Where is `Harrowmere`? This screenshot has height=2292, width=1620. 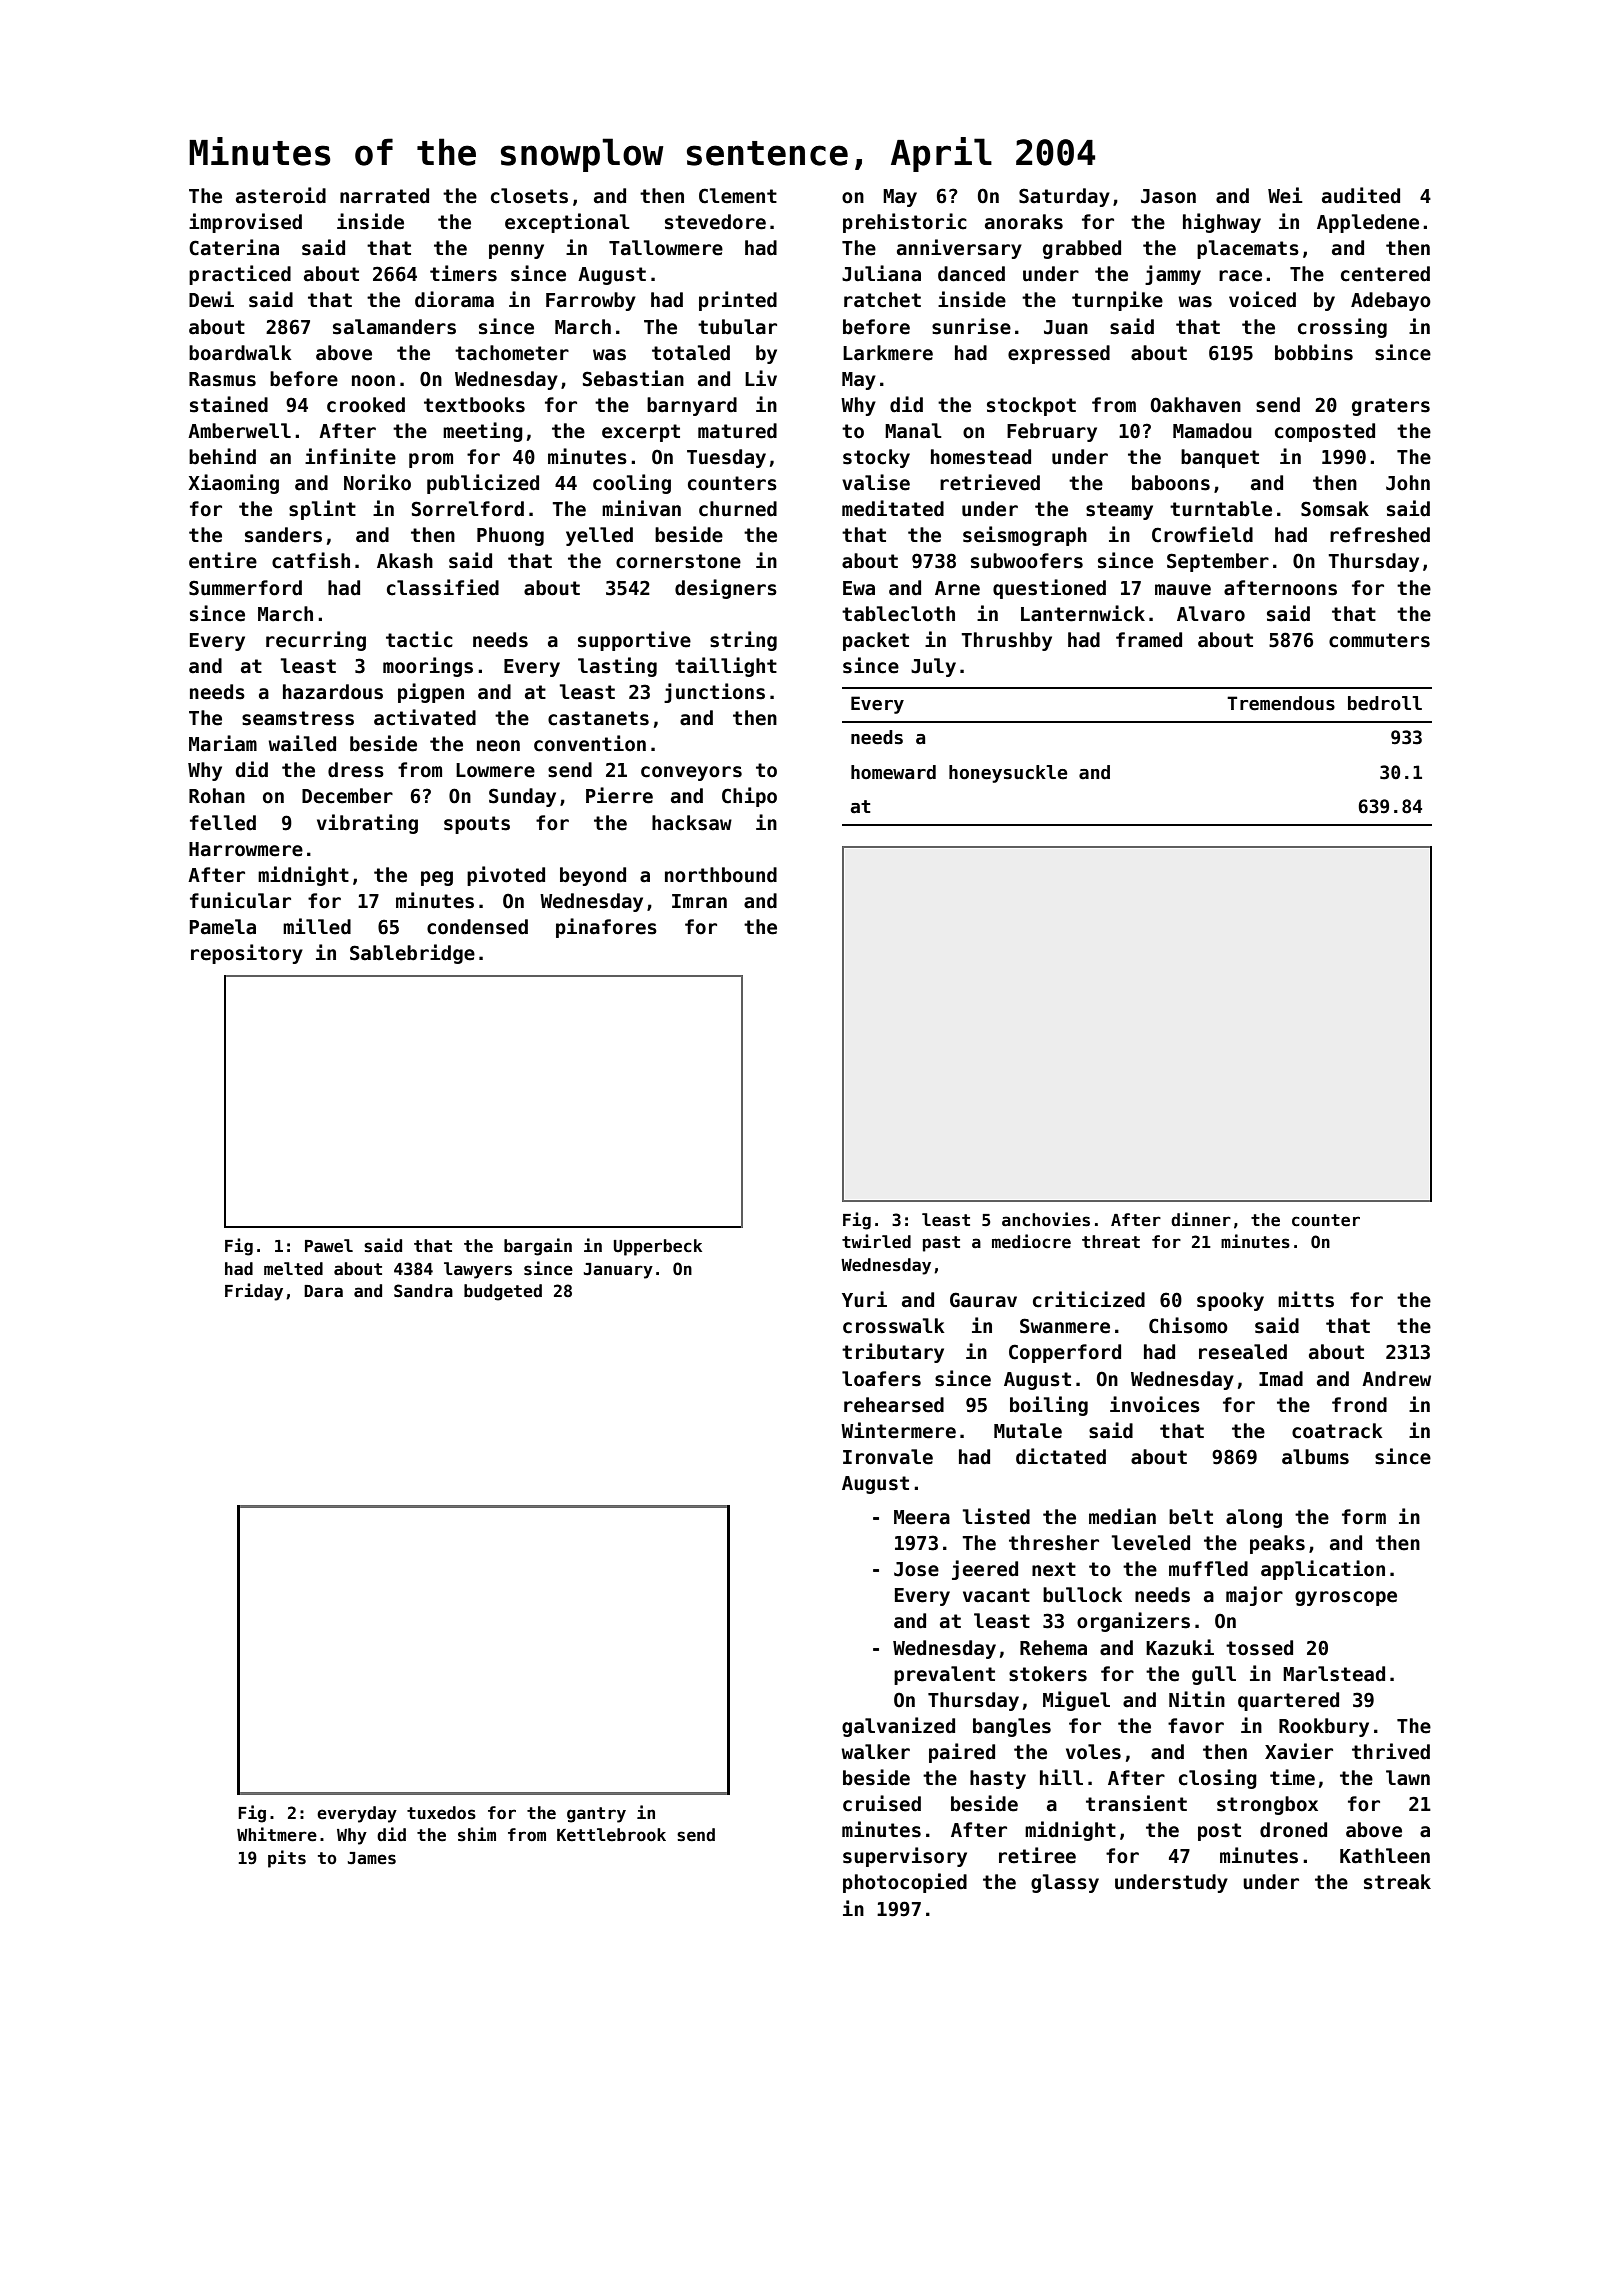
Harrowmere is located at coordinates (246, 849).
